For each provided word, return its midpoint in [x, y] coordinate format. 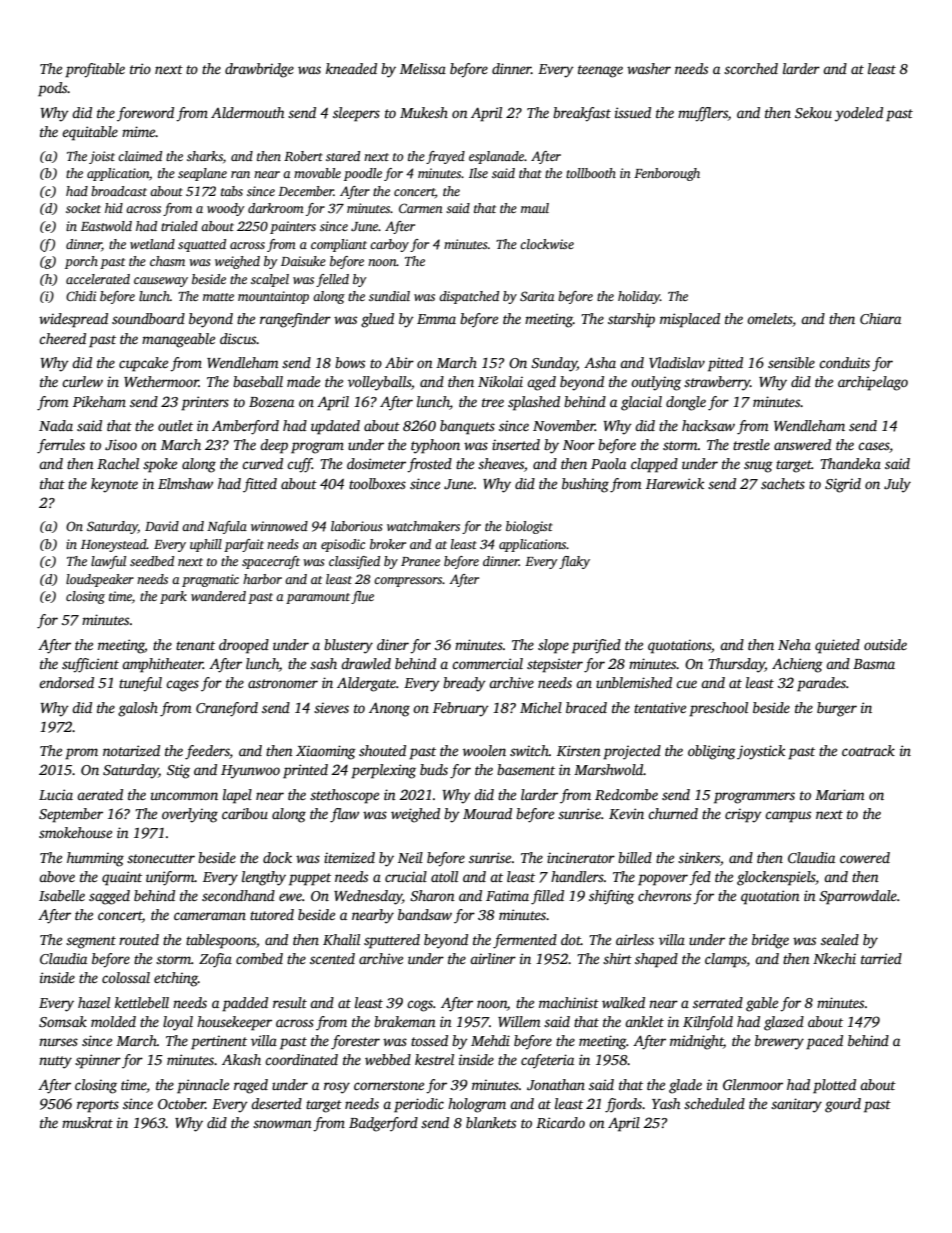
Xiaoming [326, 752]
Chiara [880, 318]
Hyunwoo [250, 772]
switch [529, 750]
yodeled [859, 114]
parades [821, 684]
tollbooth [591, 173]
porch [81, 262]
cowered [865, 857]
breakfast [582, 114]
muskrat [87, 1122]
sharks [205, 156]
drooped [244, 646]
